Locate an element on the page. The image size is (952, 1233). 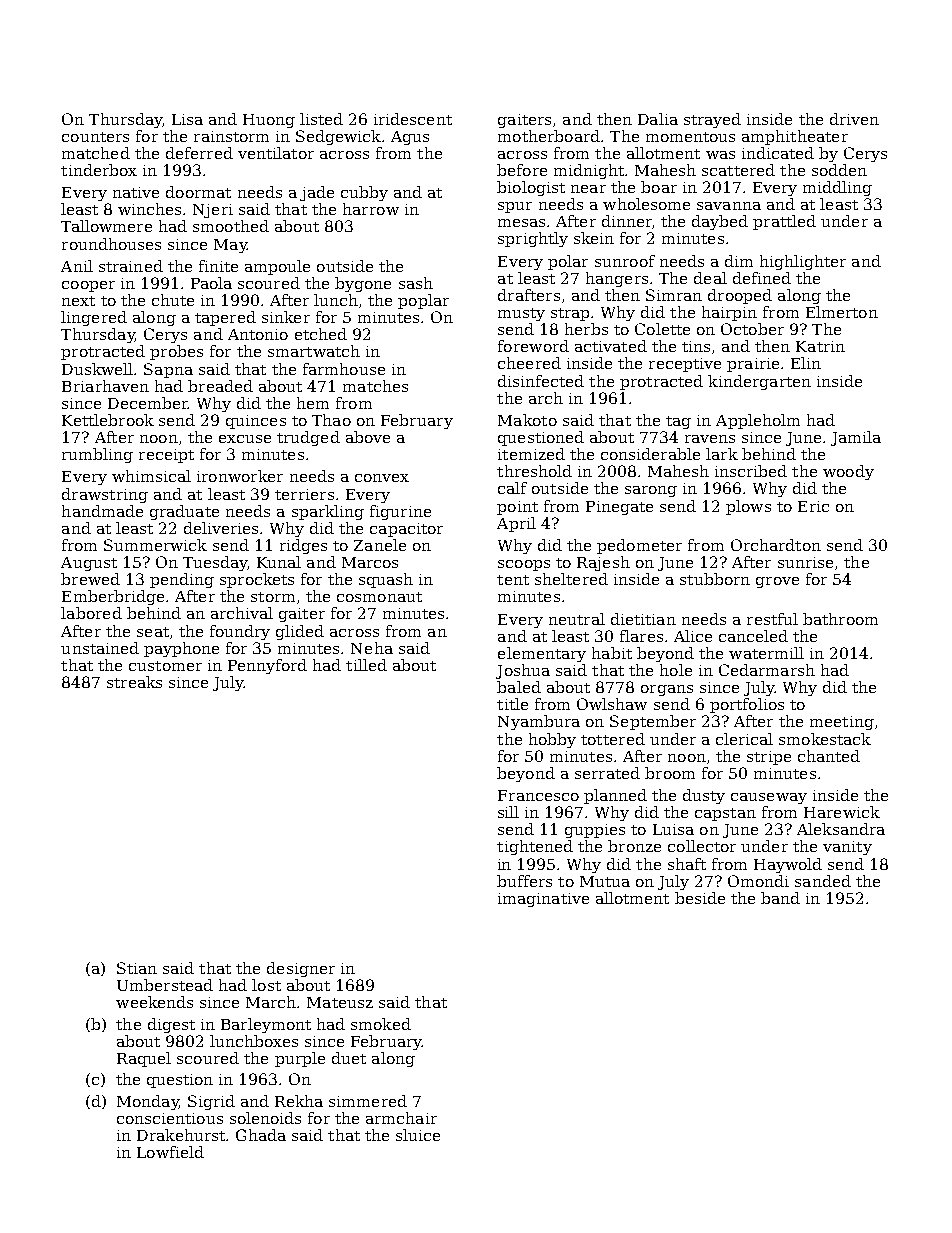
sanded is located at coordinates (823, 881).
